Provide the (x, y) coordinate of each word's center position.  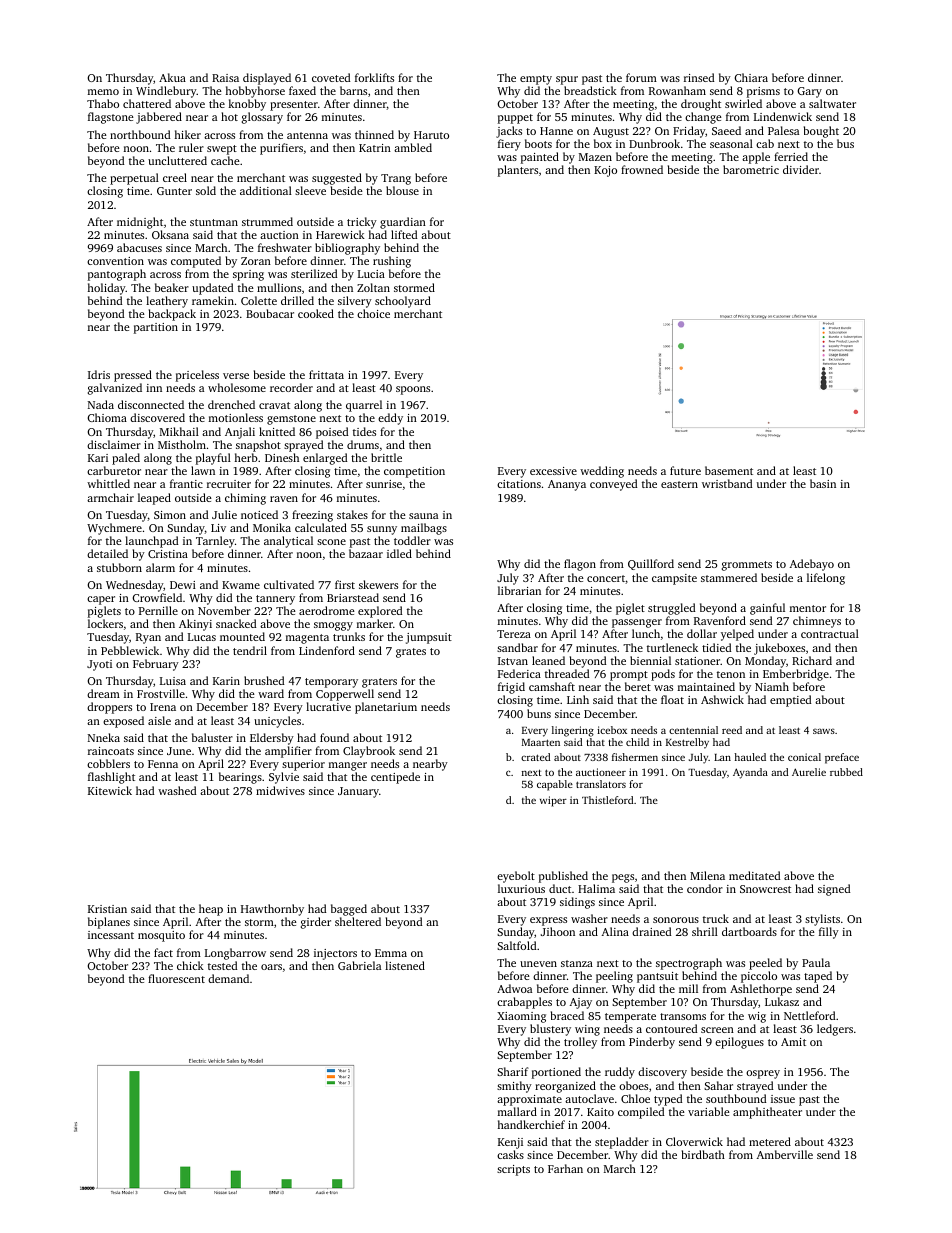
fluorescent (176, 978)
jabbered (159, 118)
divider (801, 169)
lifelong (826, 579)
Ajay (581, 1003)
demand (228, 978)
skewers (378, 584)
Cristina (168, 554)
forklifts (374, 77)
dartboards (749, 931)
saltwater (832, 103)
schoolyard (403, 302)
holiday (107, 289)
